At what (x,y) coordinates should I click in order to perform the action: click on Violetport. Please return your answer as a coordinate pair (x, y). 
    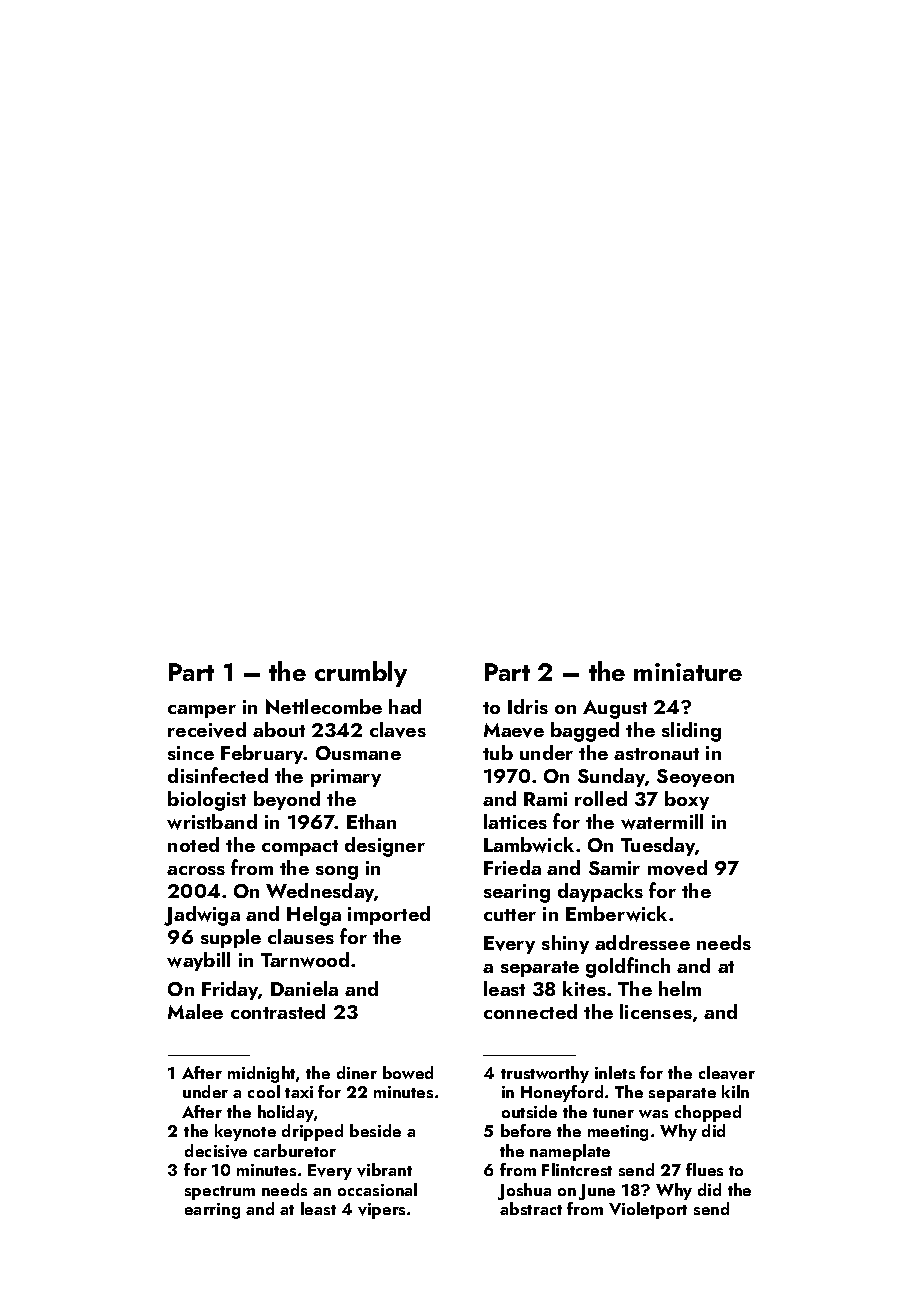
    Looking at the image, I should click on (648, 1210).
